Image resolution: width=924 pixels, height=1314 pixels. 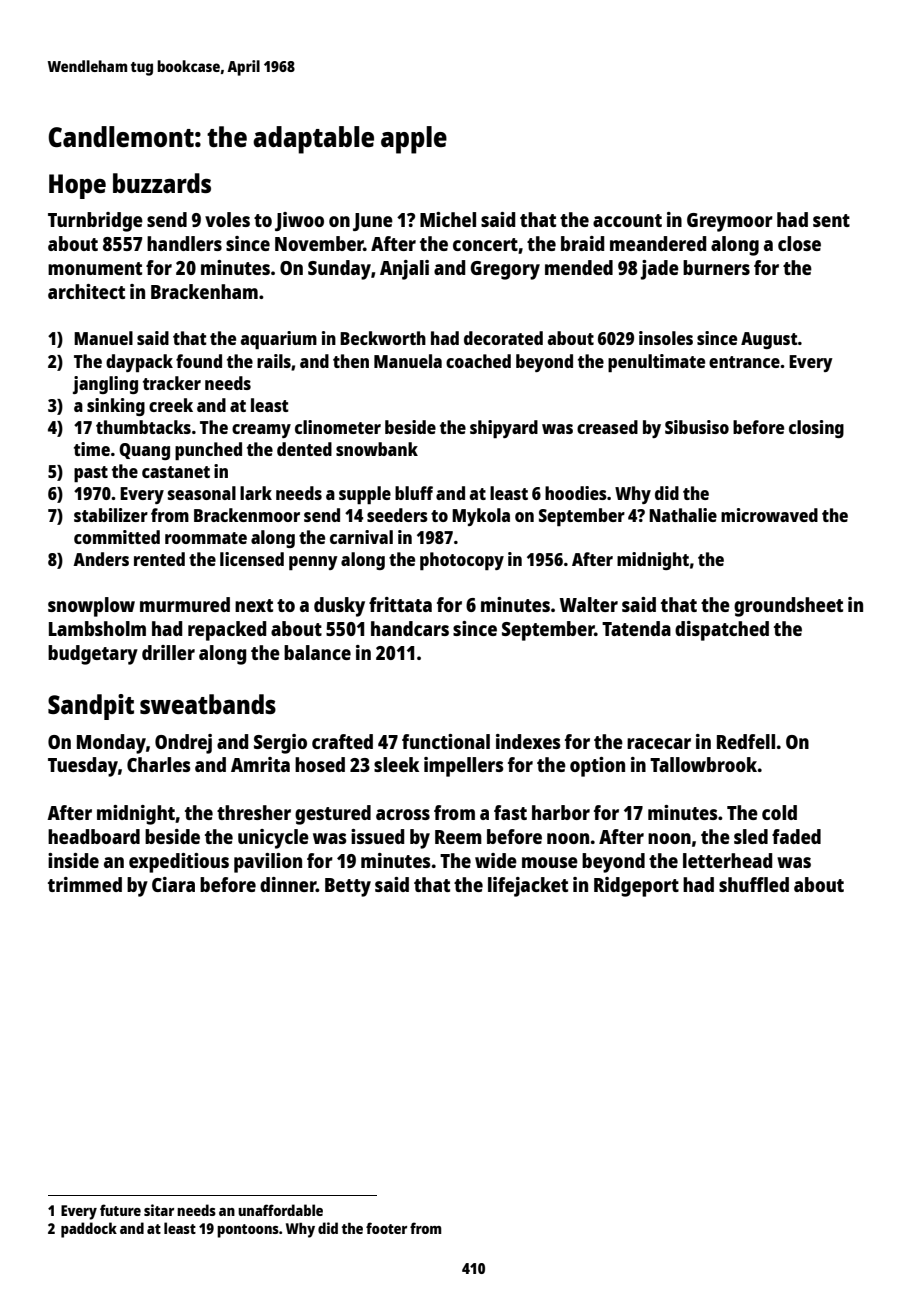 What do you see at coordinates (448, 219) in the screenshot?
I see `Michel` at bounding box center [448, 219].
